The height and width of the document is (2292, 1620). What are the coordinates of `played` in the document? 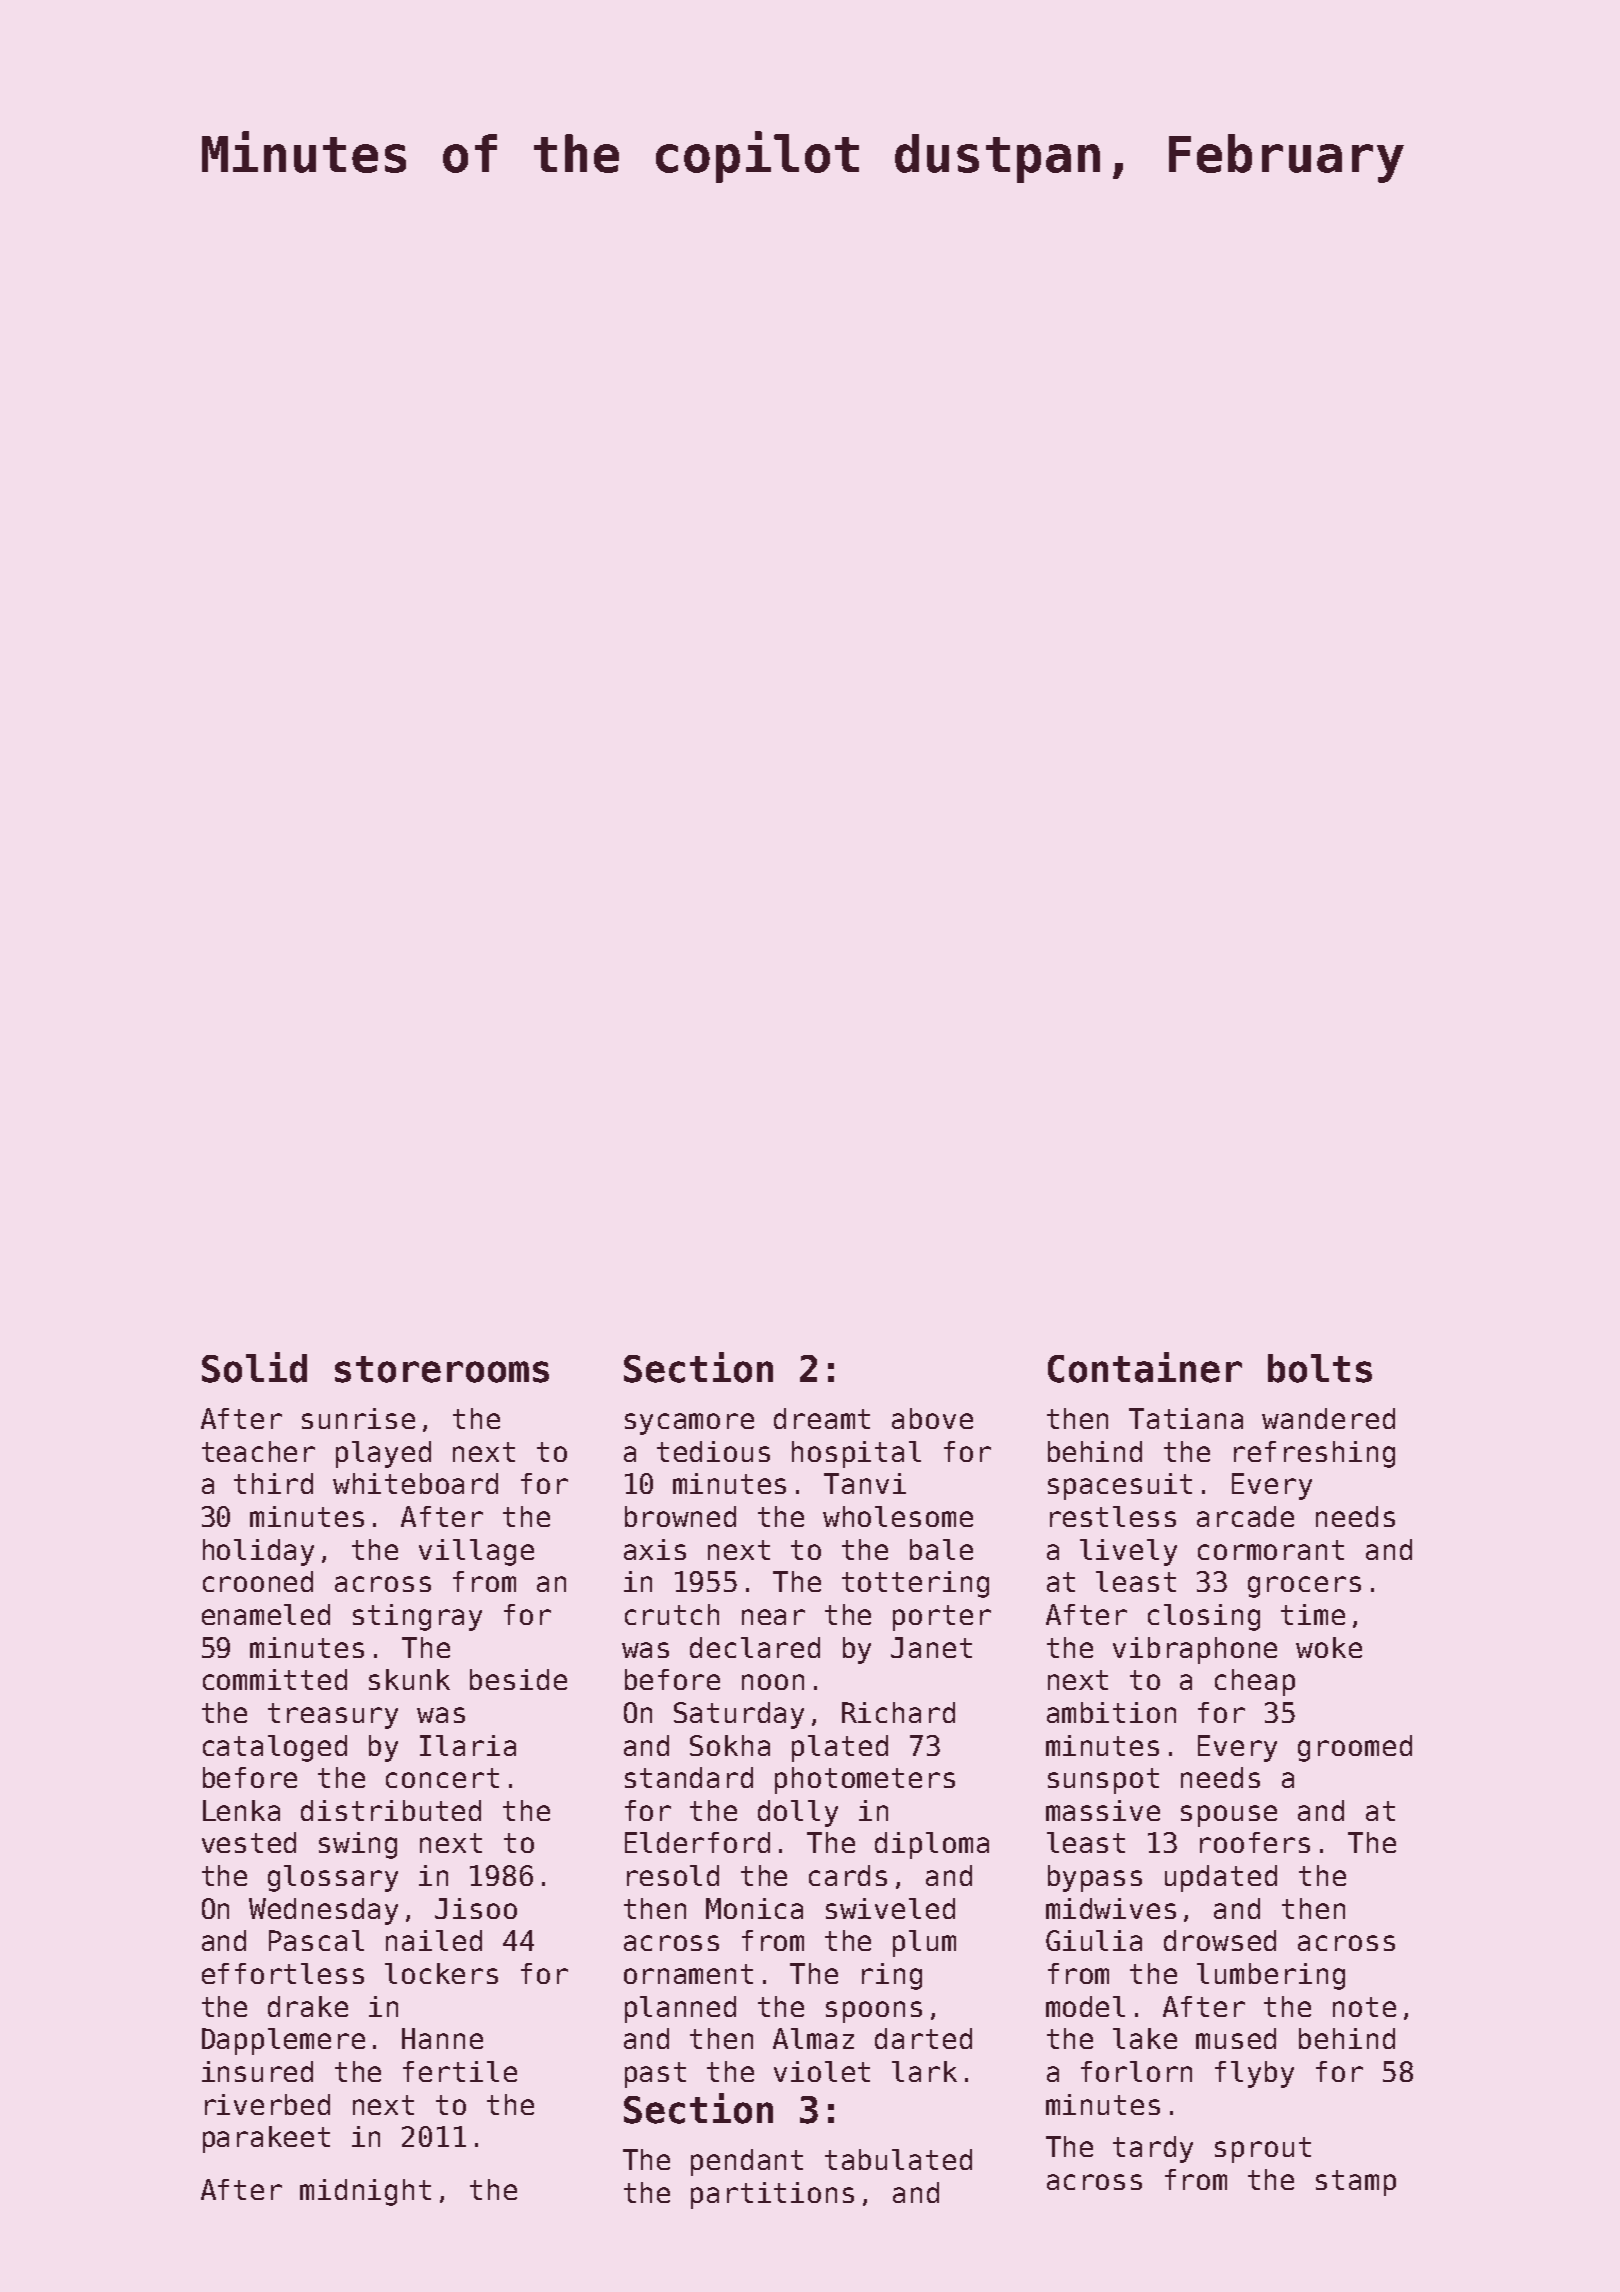 It's located at (383, 1454).
